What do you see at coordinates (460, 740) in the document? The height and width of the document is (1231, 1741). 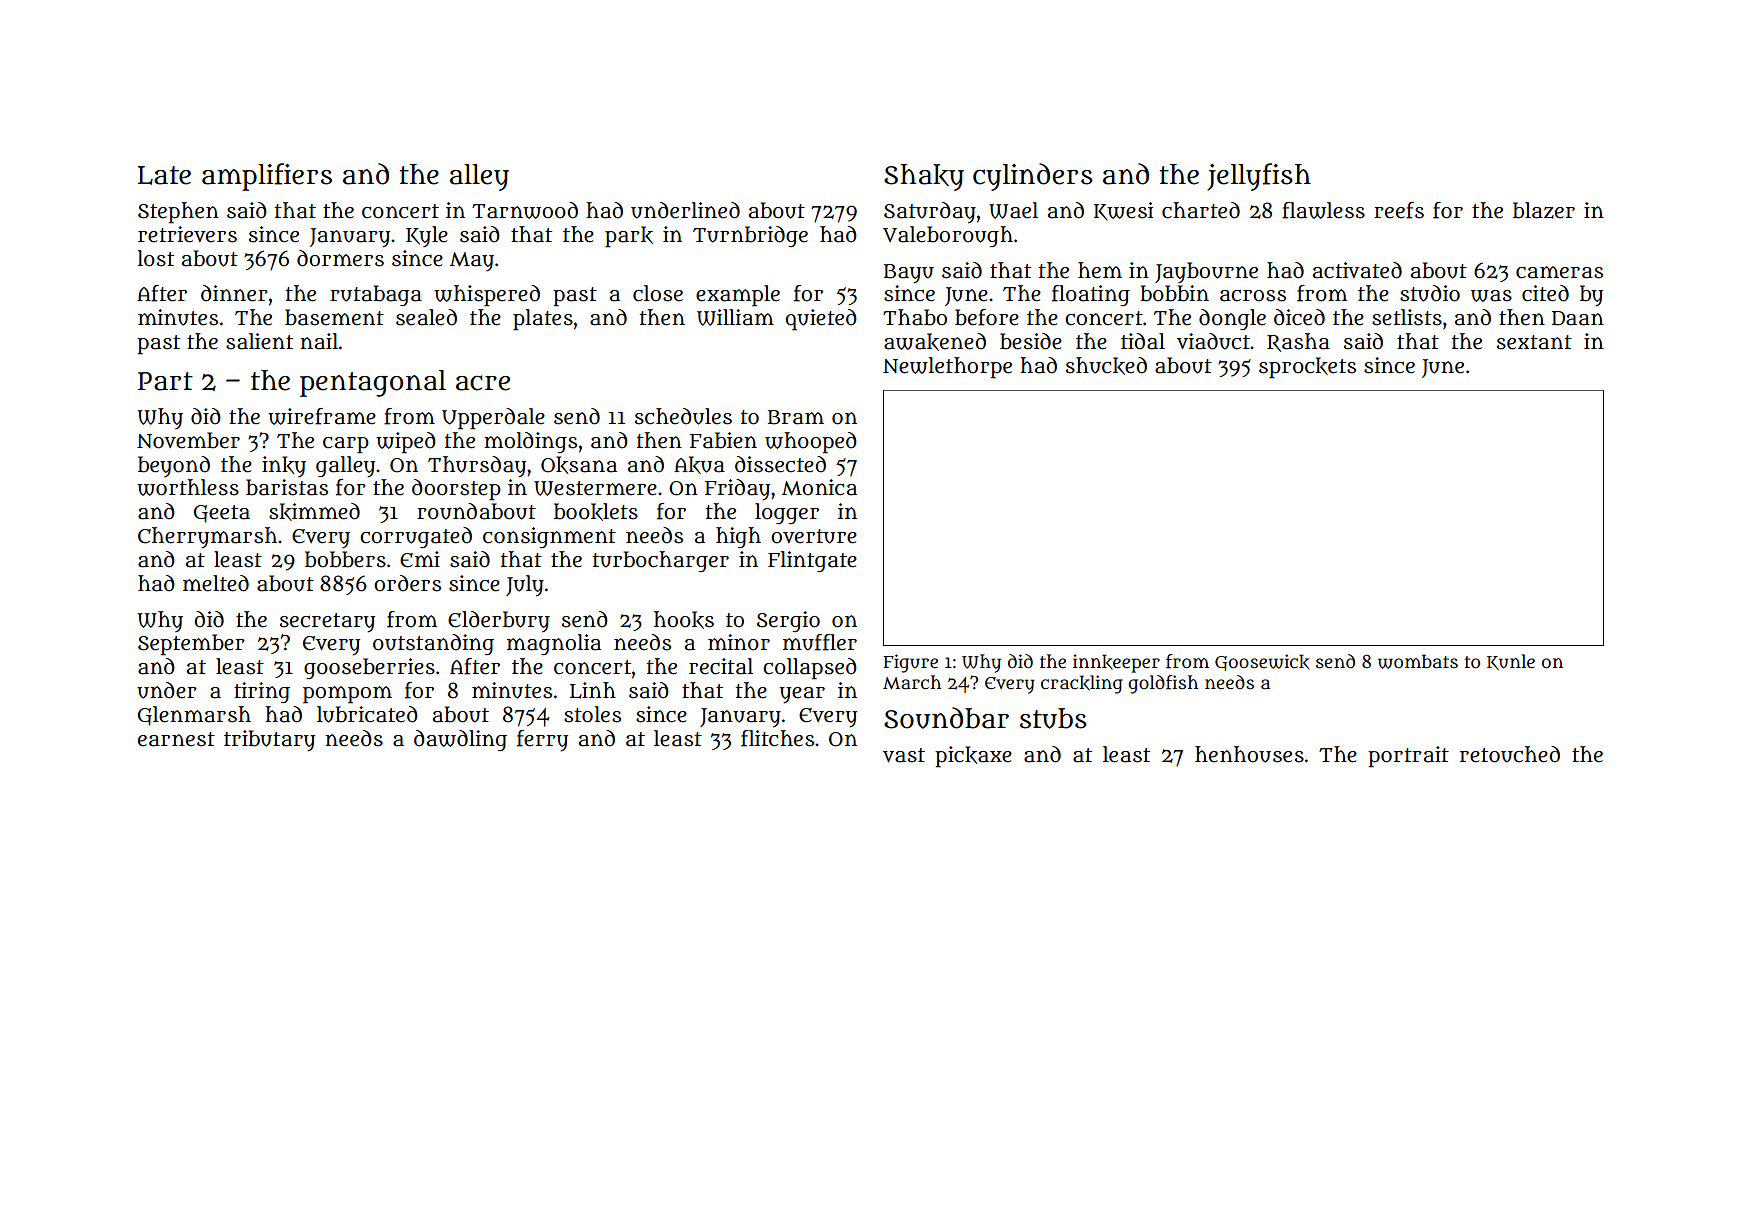 I see `dawdling` at bounding box center [460, 740].
